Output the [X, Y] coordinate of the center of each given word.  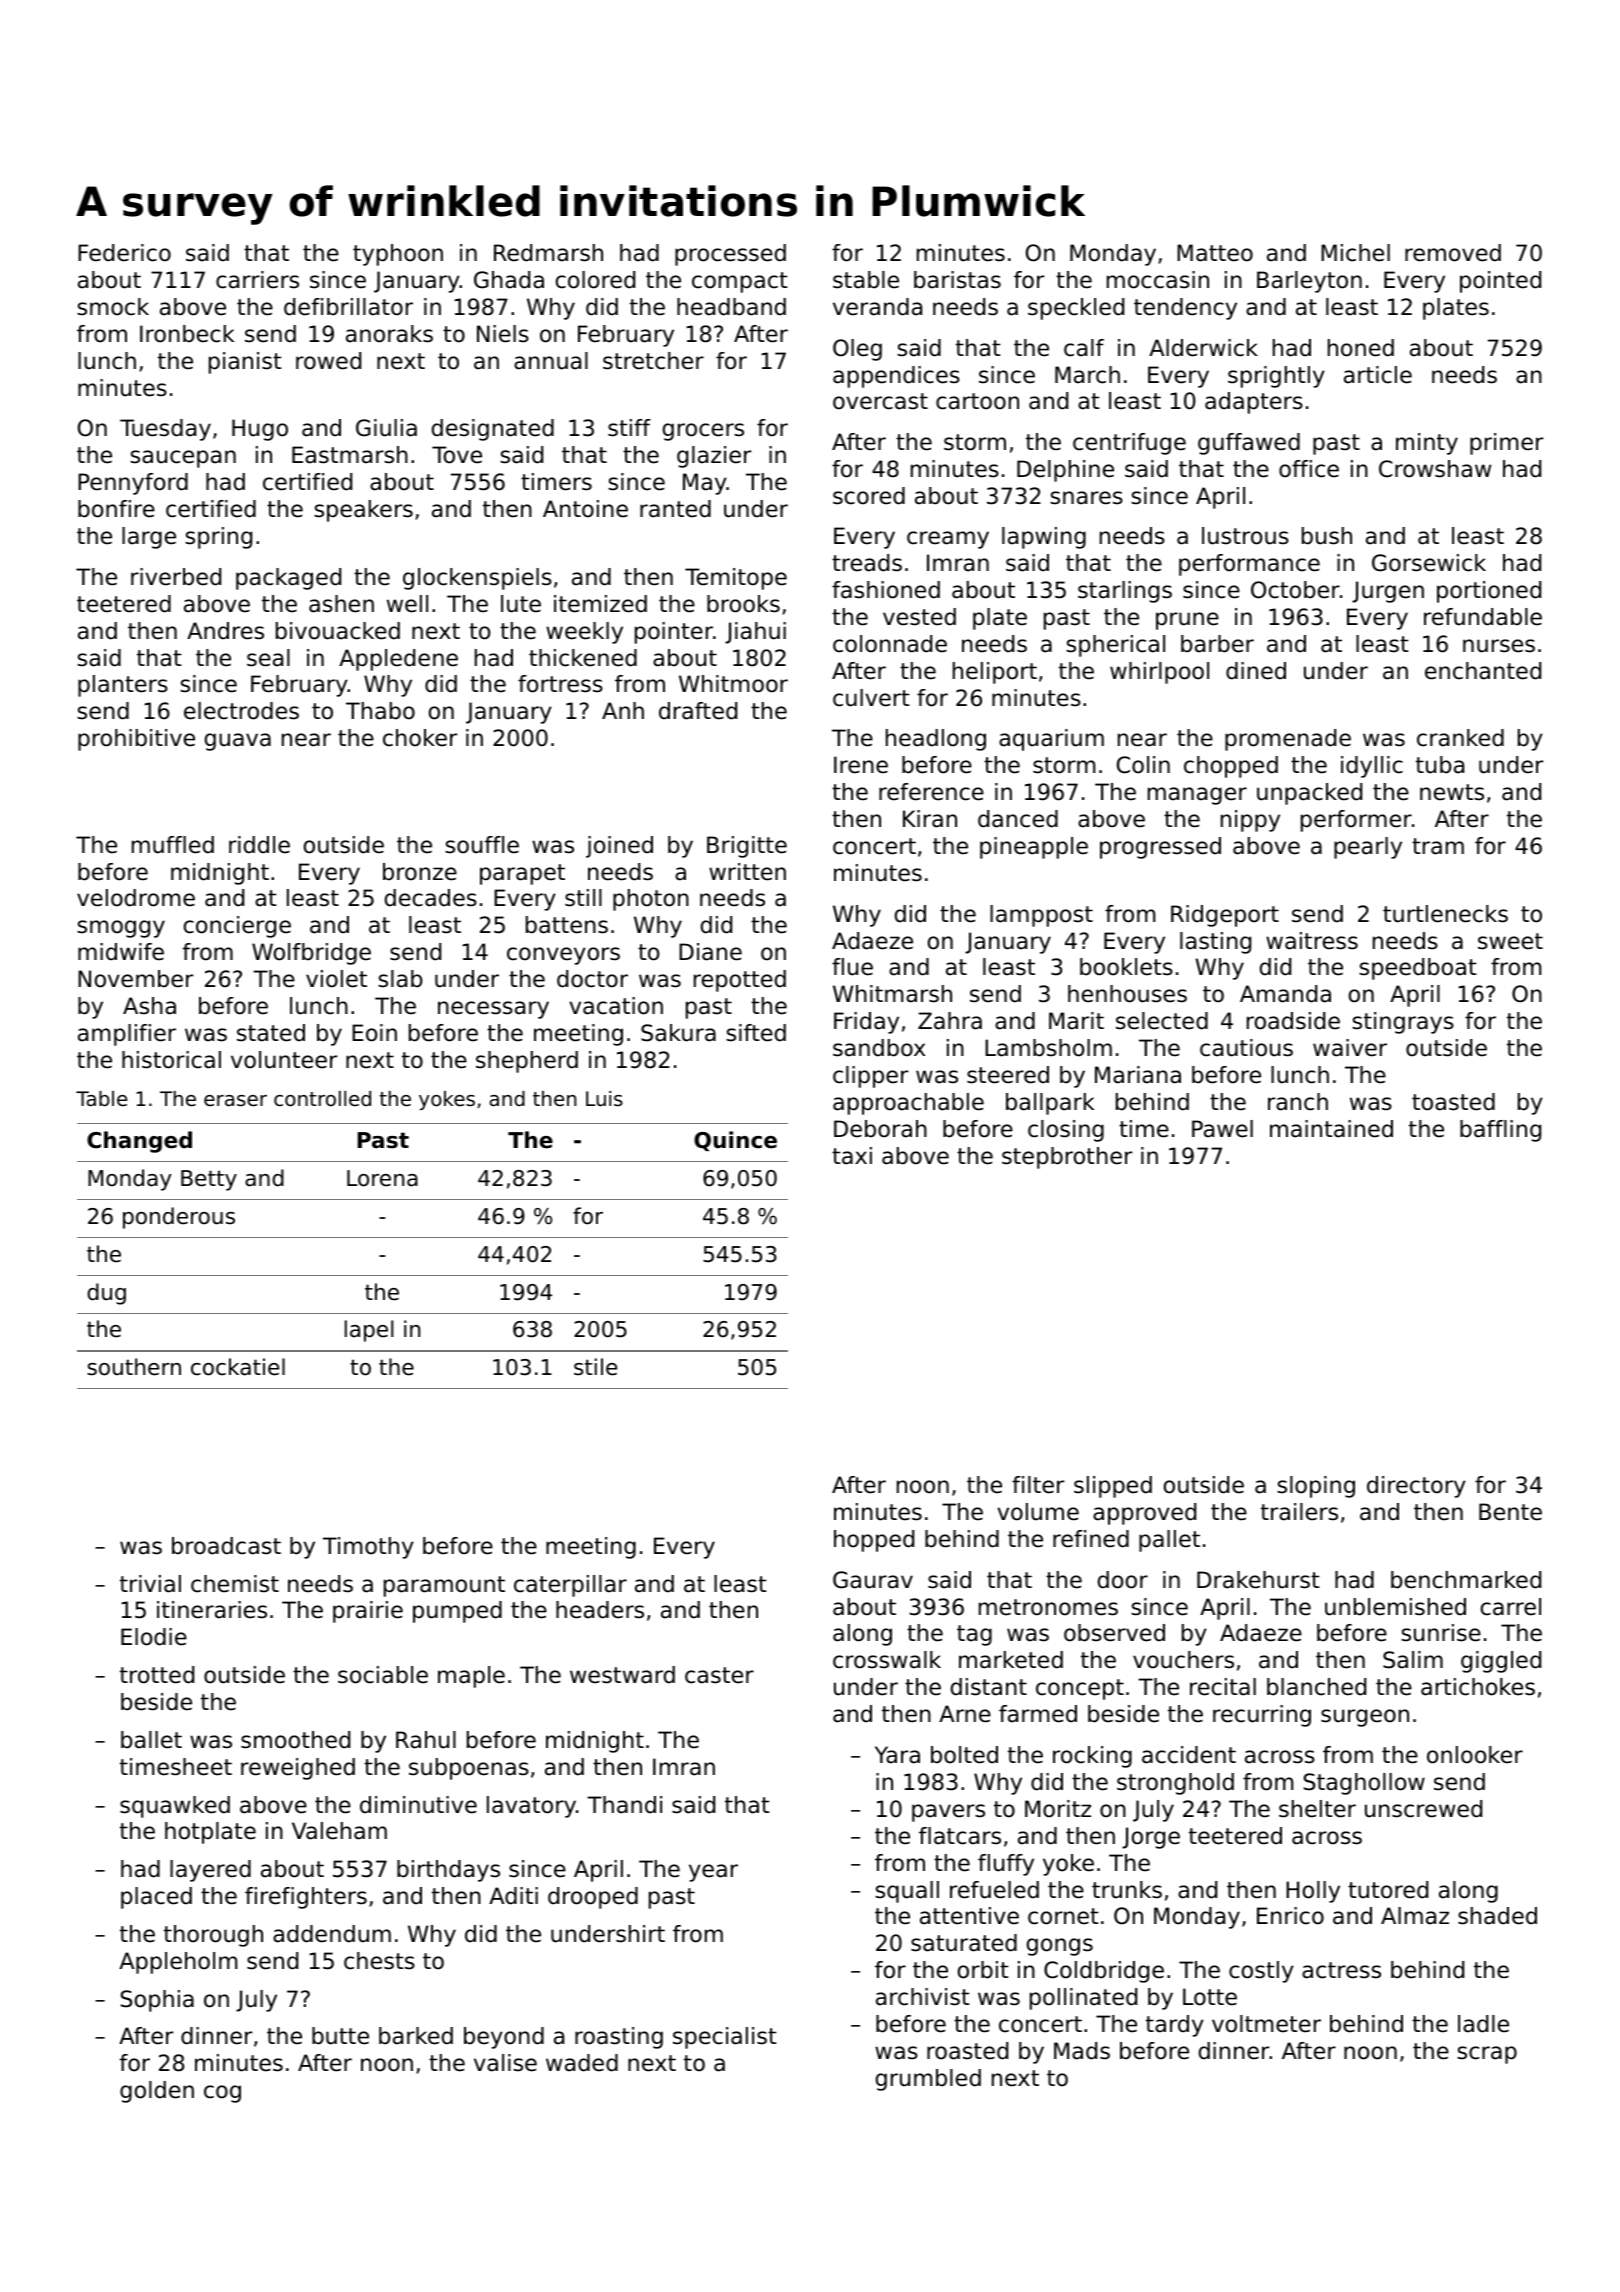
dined [1256, 671]
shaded [1497, 1916]
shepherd [527, 1062]
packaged [288, 579]
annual [551, 361]
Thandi [624, 1805]
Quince [735, 1141]
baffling [1500, 1131]
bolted [964, 1755]
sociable [383, 1675]
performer [1356, 821]
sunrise [1441, 1633]
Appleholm [178, 1963]
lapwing [1044, 538]
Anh [623, 710]
